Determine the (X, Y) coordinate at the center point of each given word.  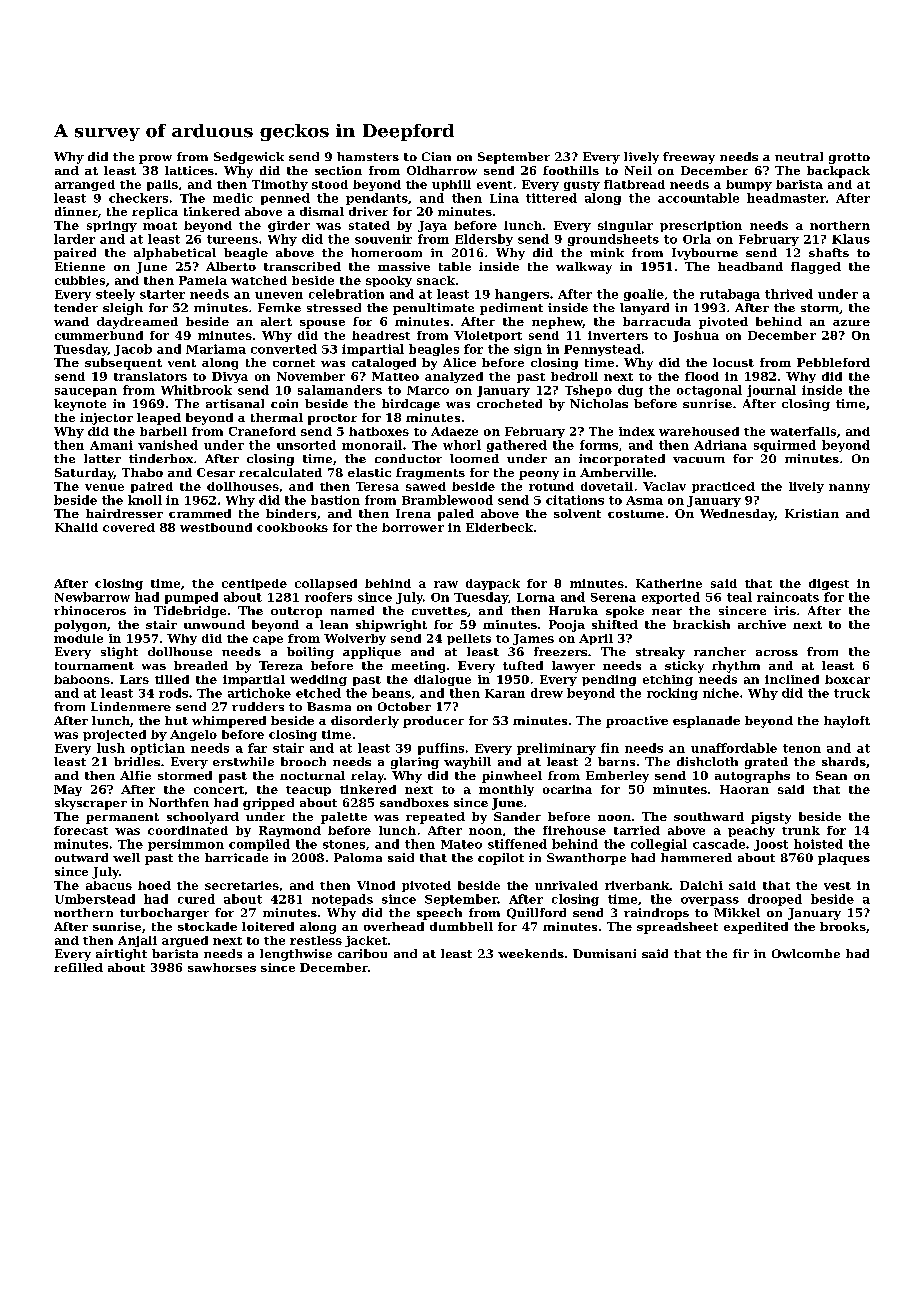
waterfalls (803, 431)
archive (762, 624)
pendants (377, 199)
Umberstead (95, 899)
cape (268, 640)
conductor (408, 458)
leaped (159, 419)
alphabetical (175, 254)
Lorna (536, 597)
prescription (701, 226)
